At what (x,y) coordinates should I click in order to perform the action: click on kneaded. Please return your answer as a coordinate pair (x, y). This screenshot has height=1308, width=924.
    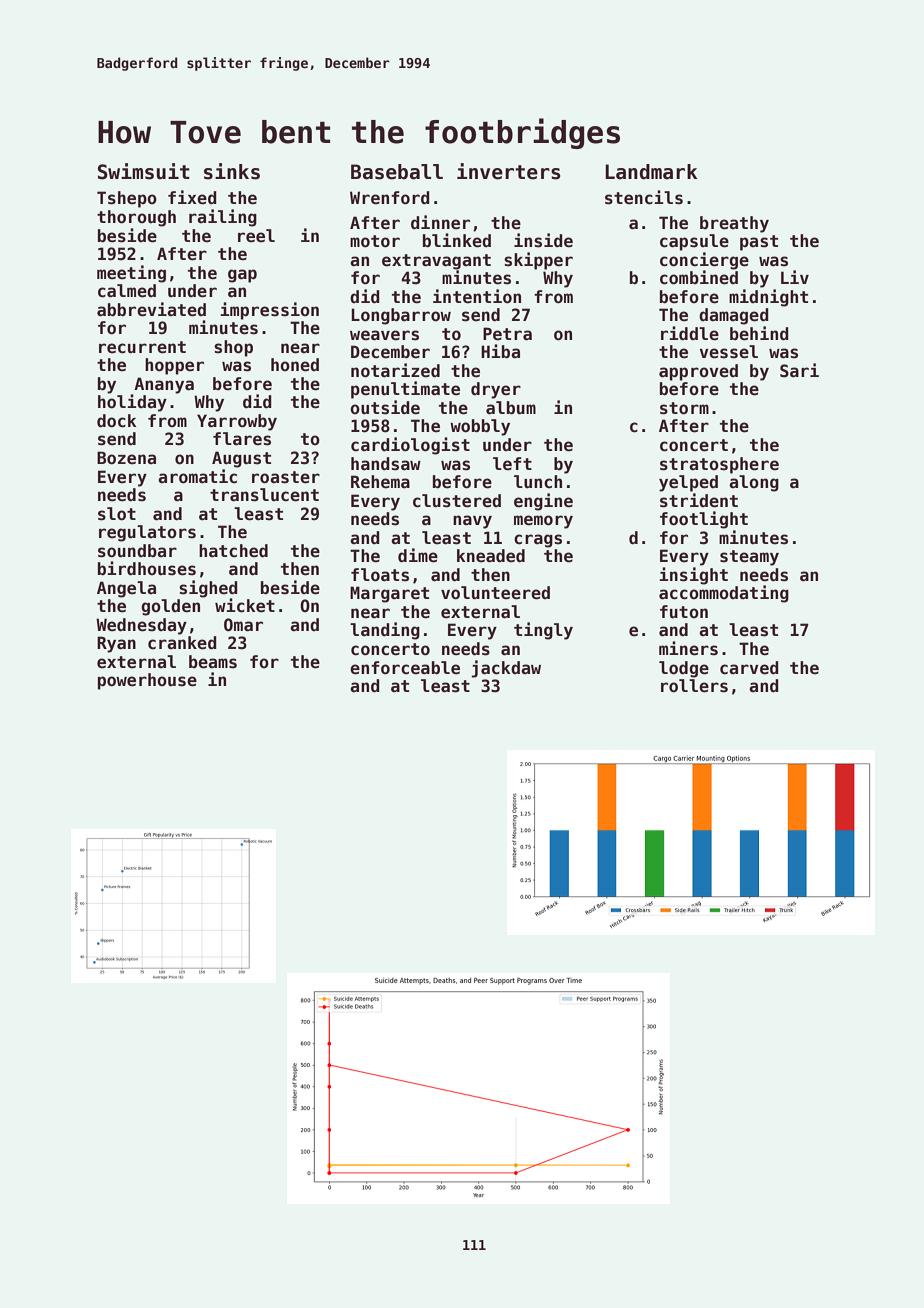
    Looking at the image, I should click on (491, 556).
